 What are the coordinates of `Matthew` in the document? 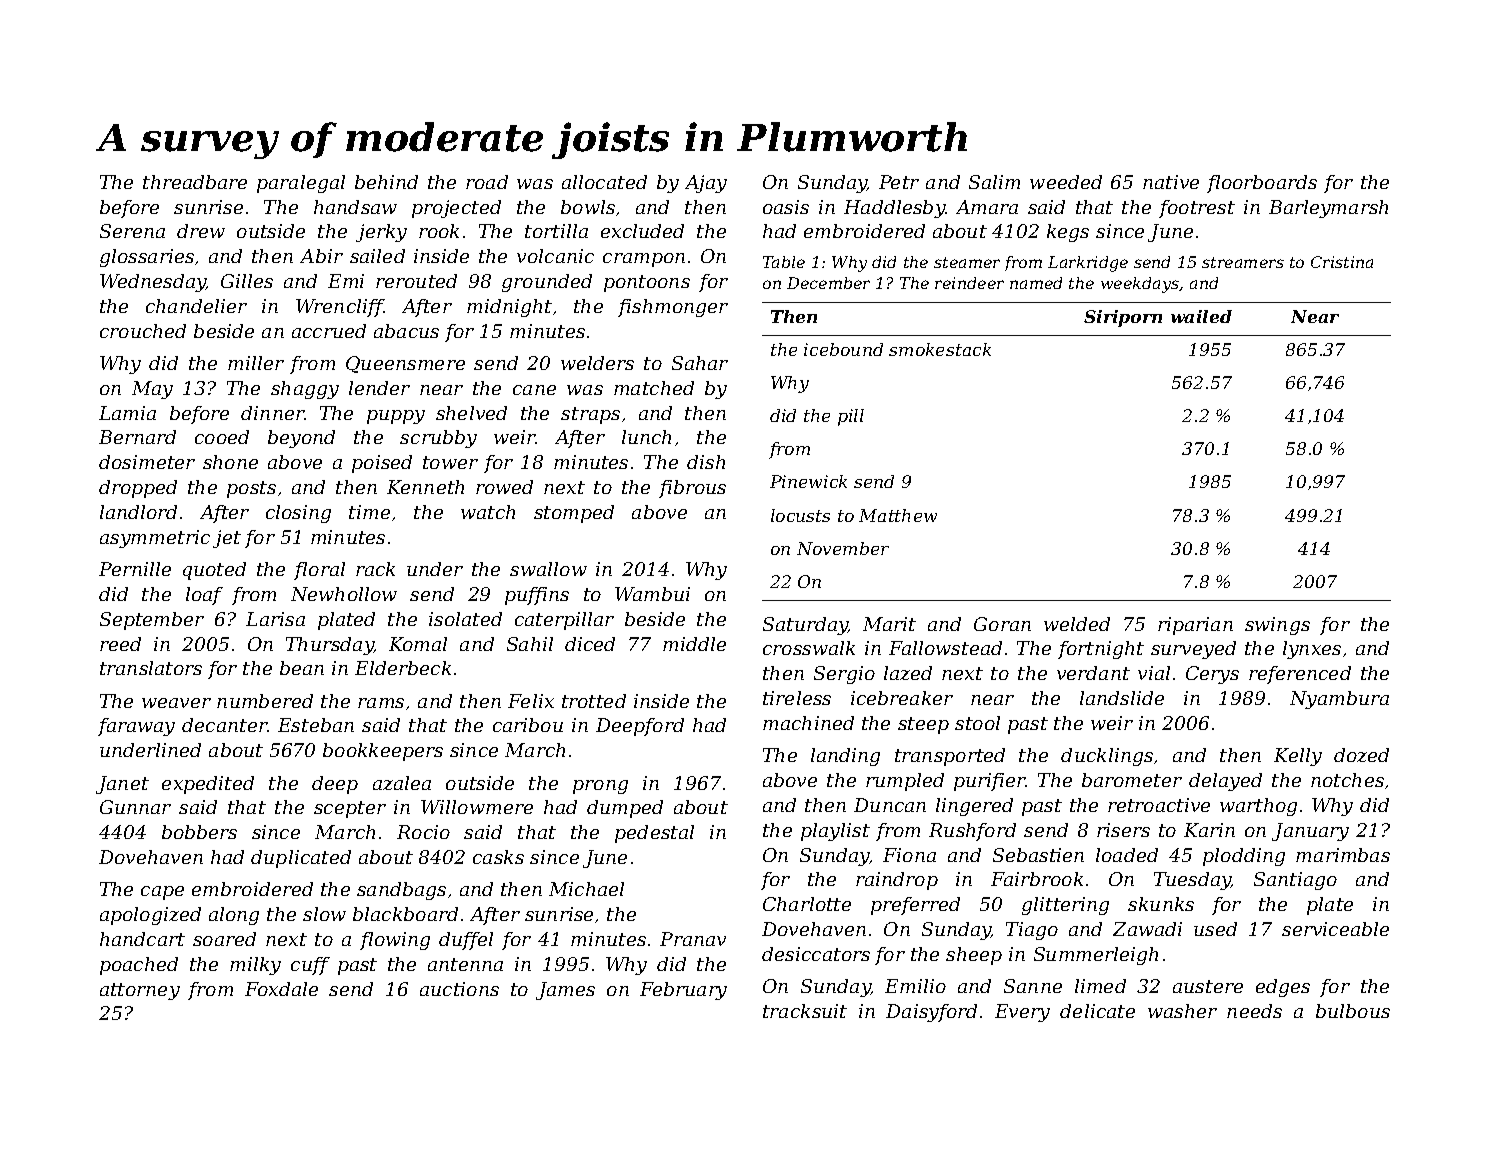 It's located at (898, 515).
